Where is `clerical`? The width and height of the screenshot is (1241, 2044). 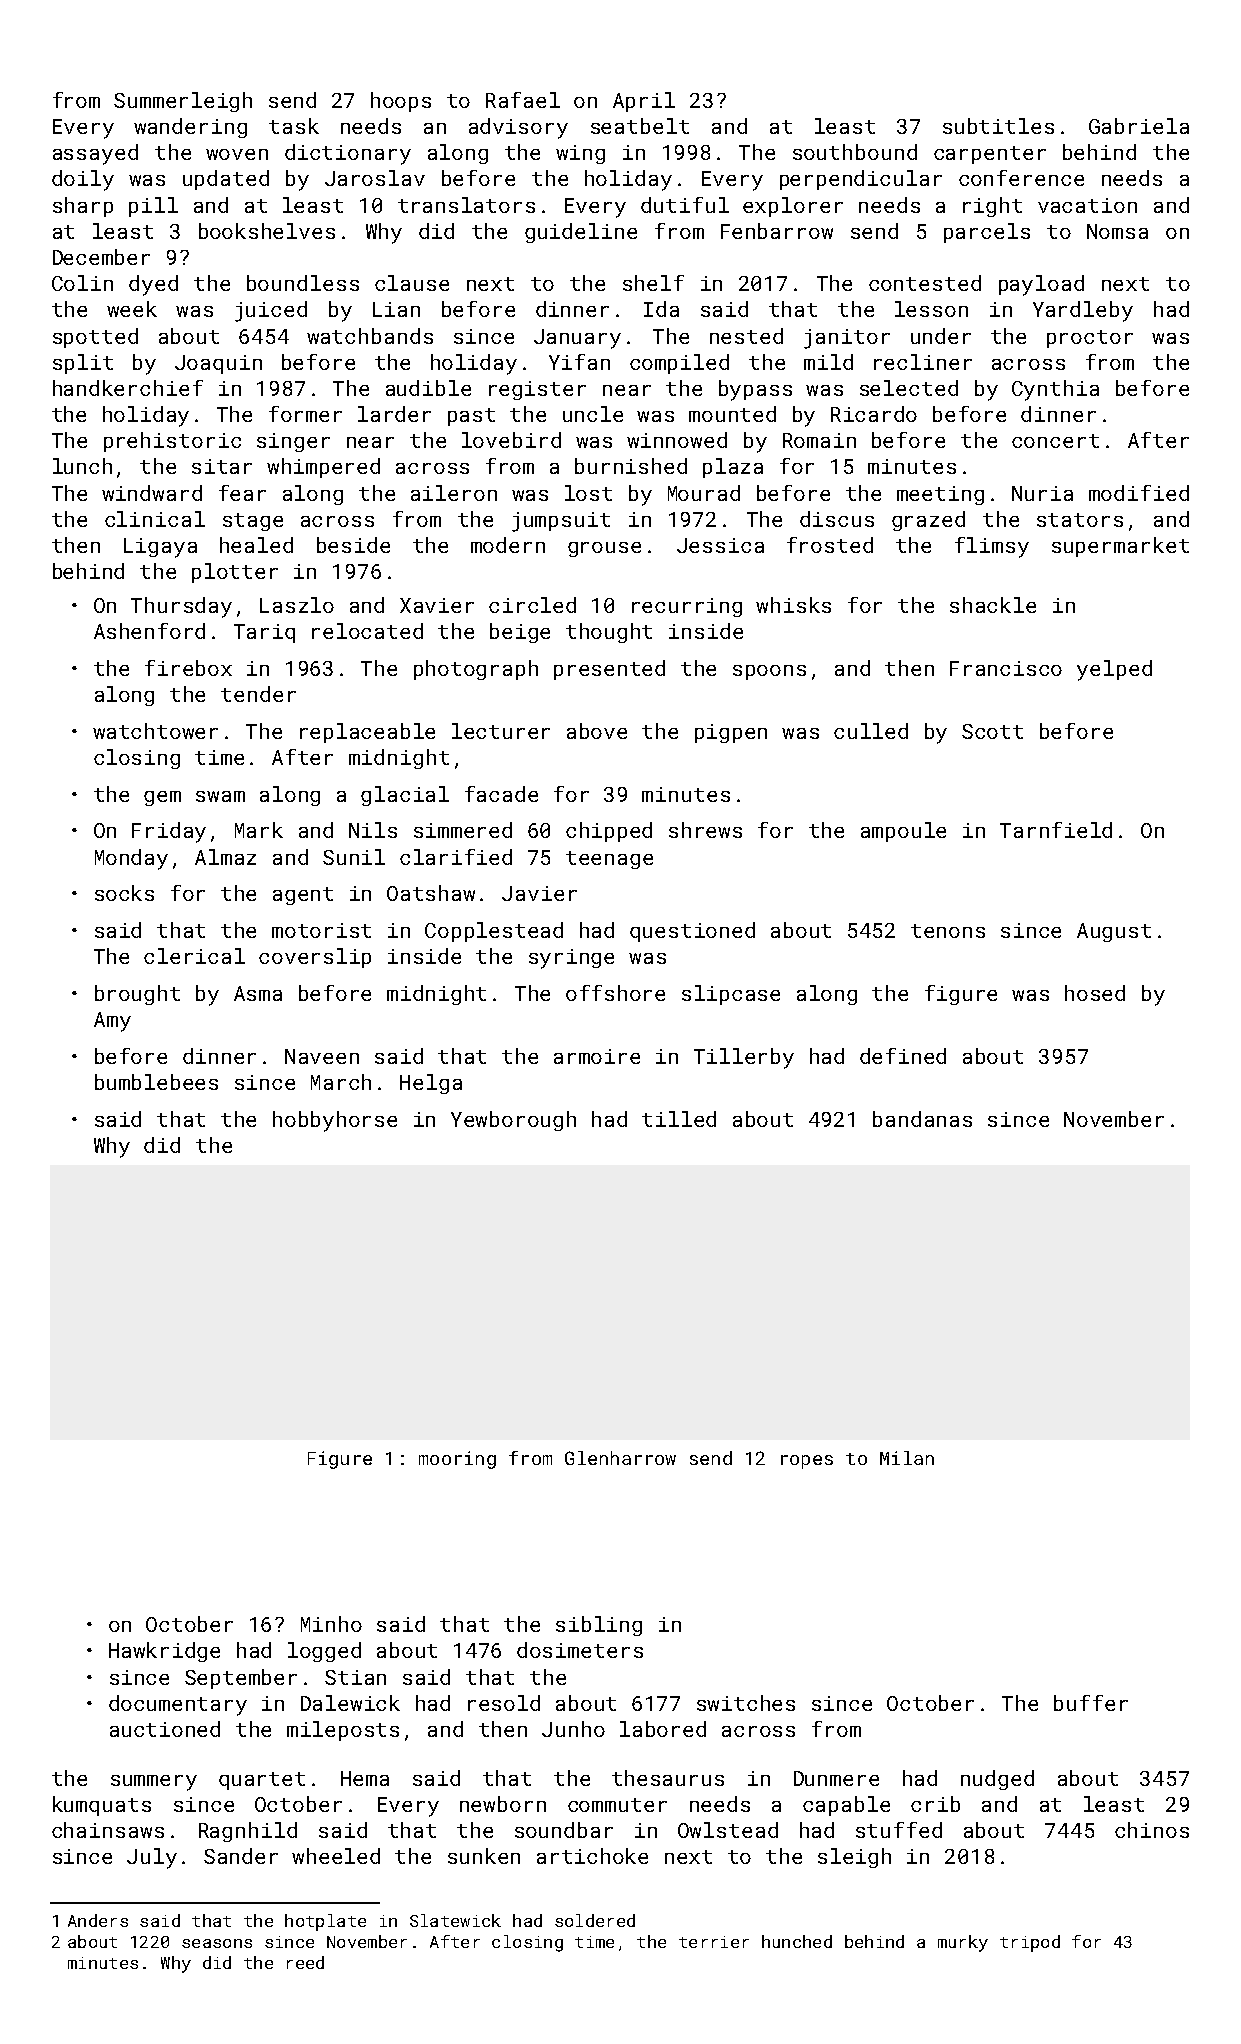 clerical is located at coordinates (194, 956).
